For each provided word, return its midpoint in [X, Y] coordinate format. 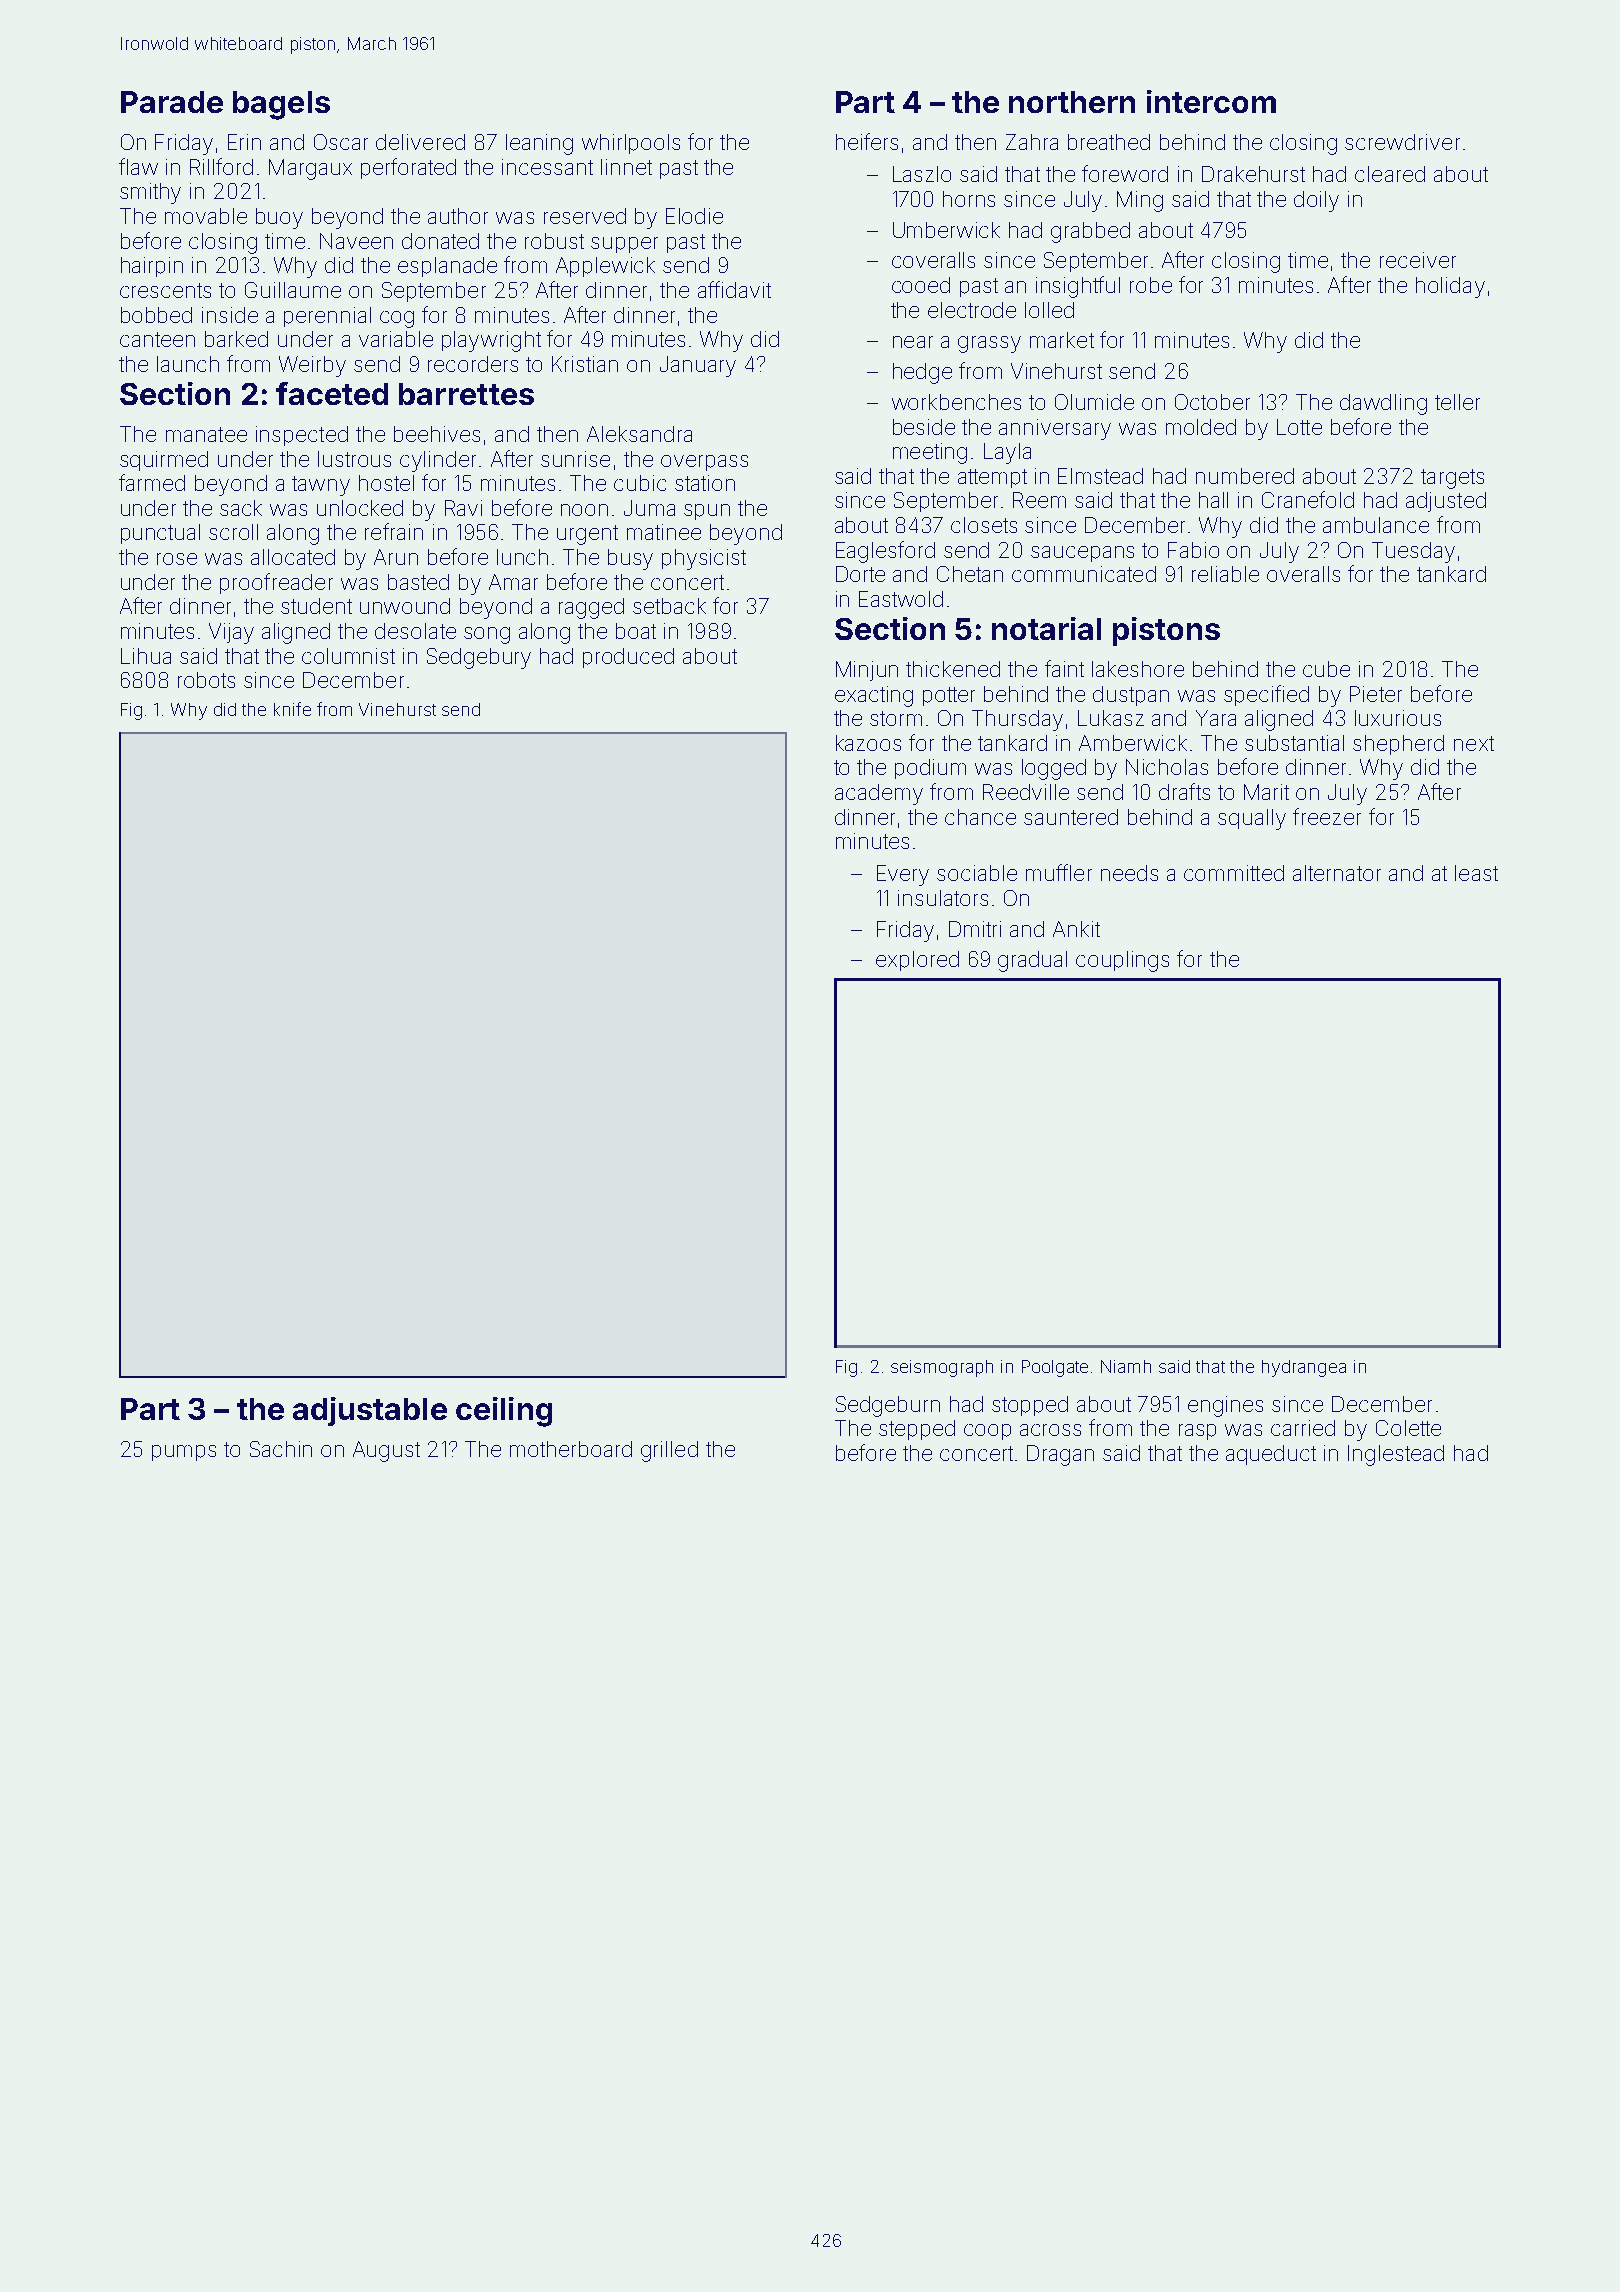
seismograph [942, 1368]
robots [206, 680]
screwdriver [1402, 142]
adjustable [370, 1411]
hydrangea [1304, 1368]
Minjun [867, 671]
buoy [279, 218]
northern [1072, 102]
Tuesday [1413, 552]
